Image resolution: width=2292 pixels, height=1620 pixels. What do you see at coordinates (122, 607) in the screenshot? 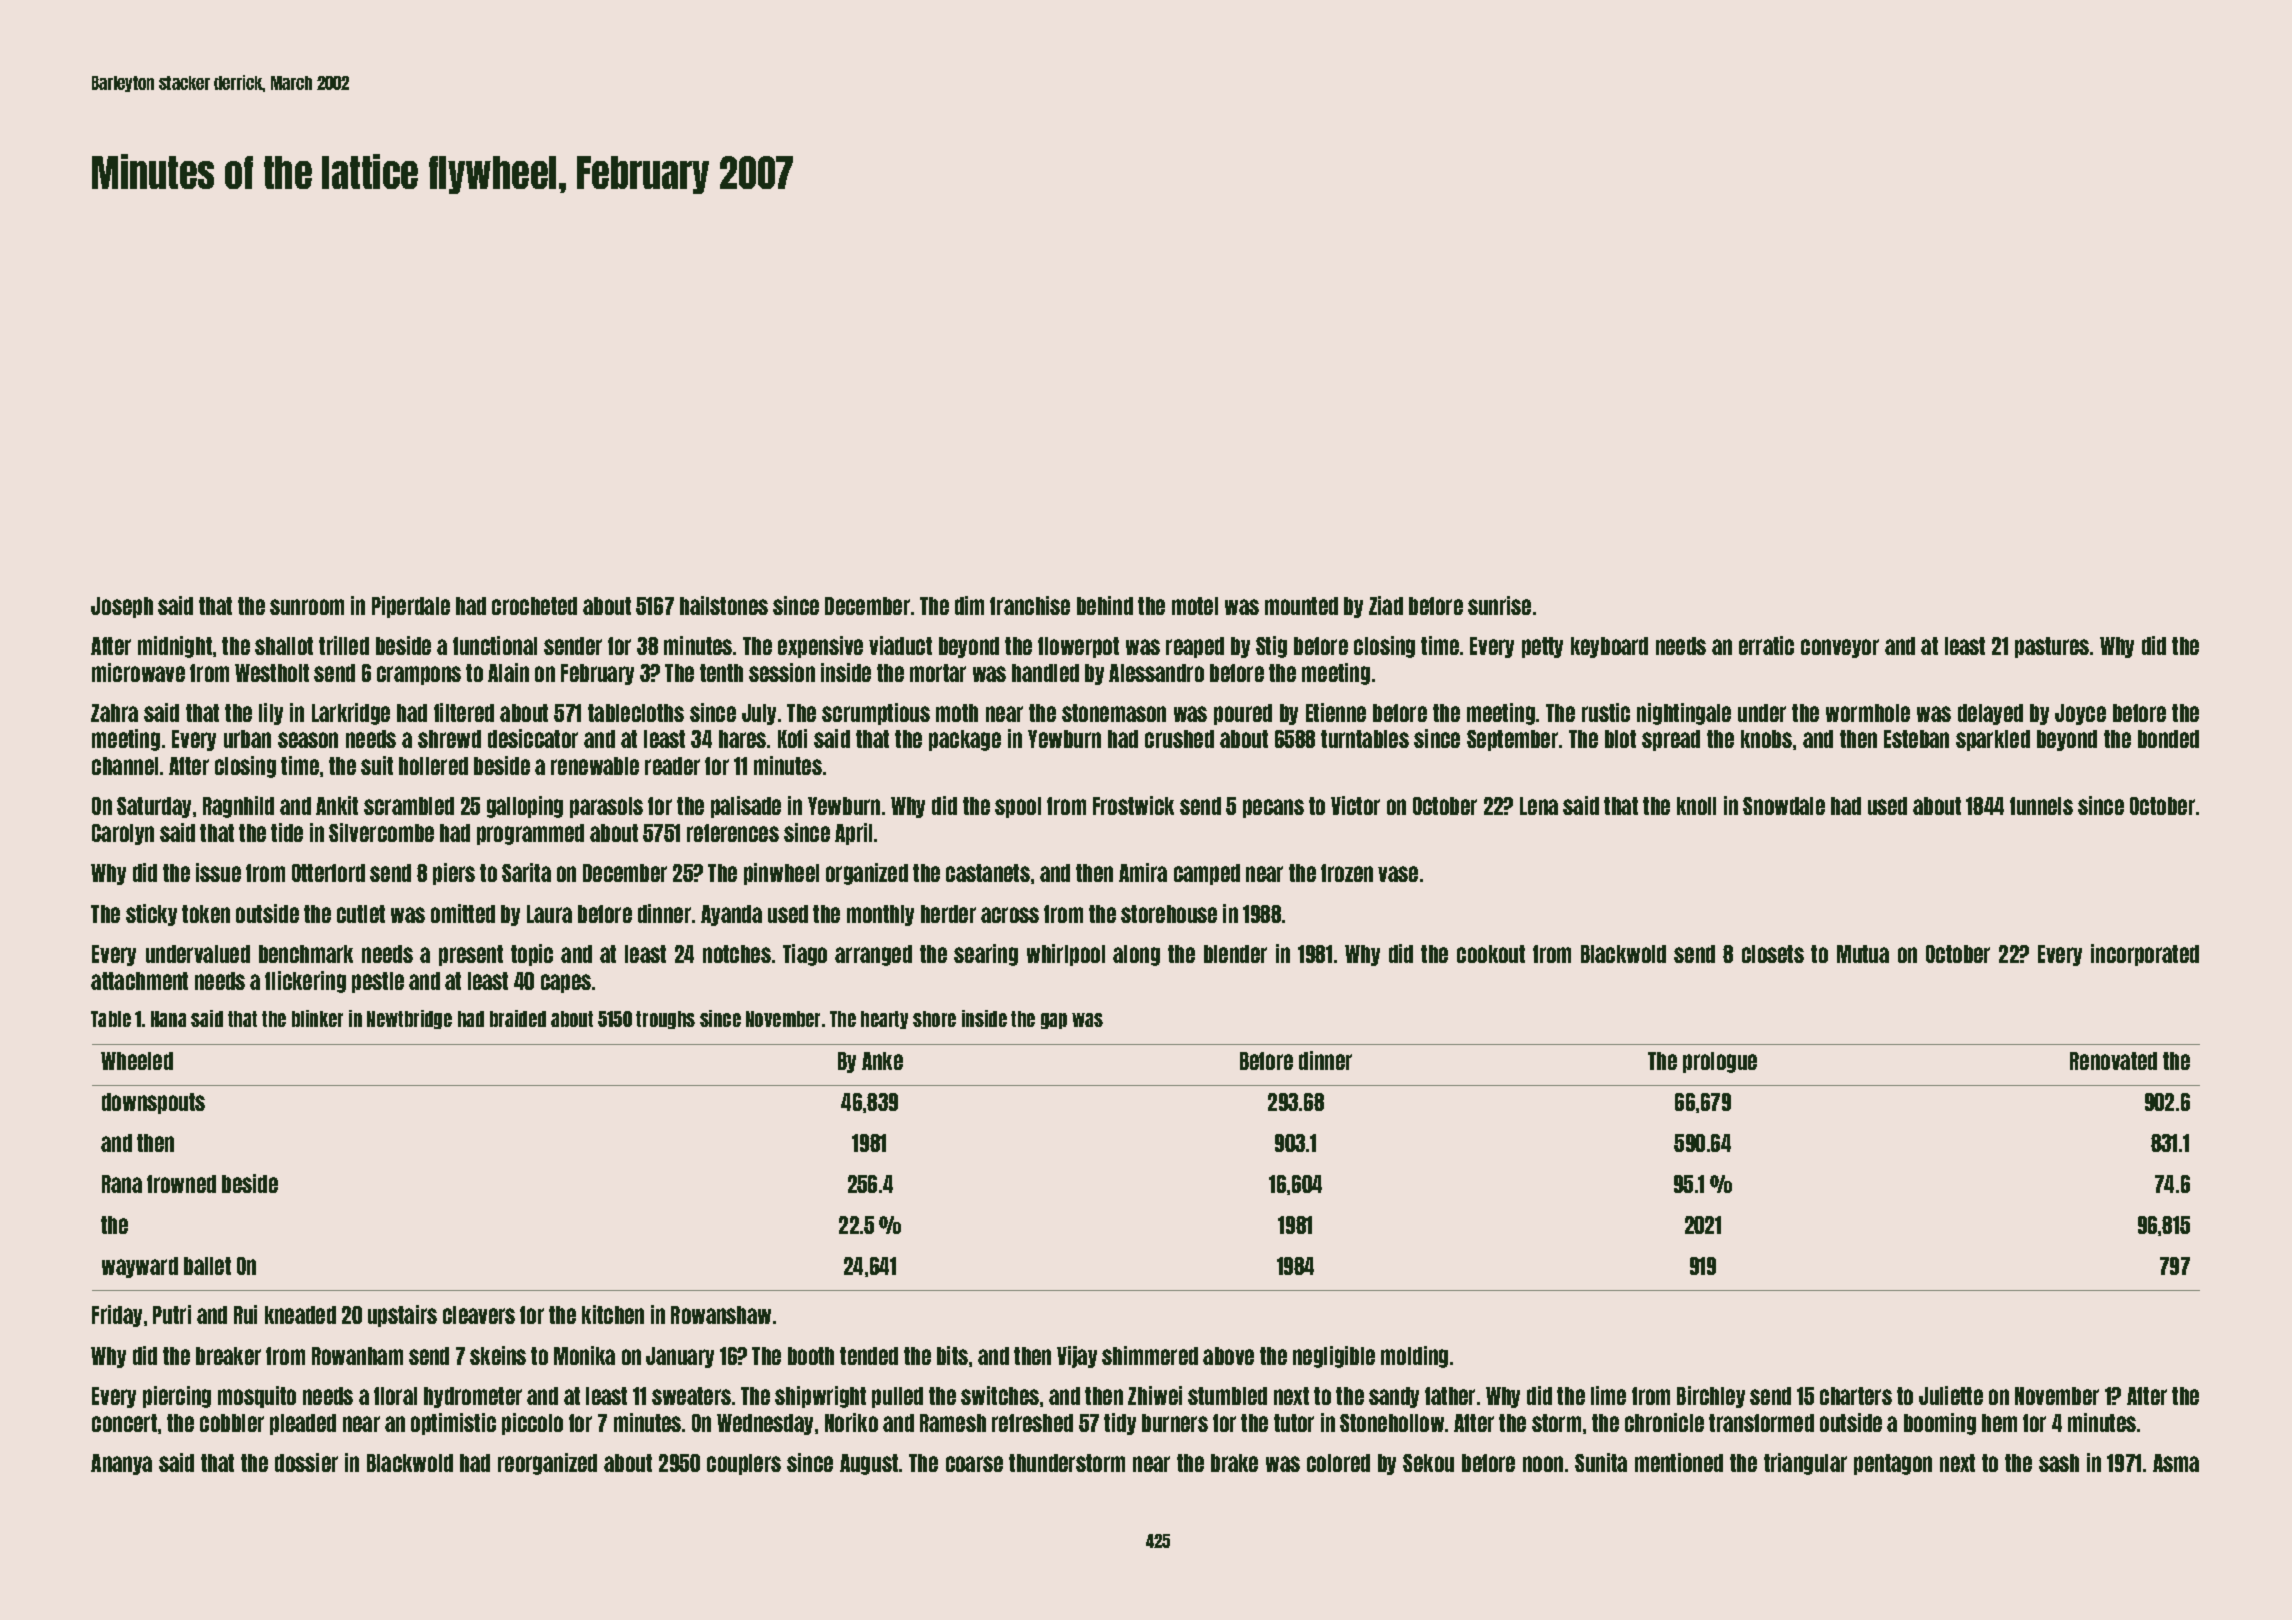
I see `Joseph` at bounding box center [122, 607].
